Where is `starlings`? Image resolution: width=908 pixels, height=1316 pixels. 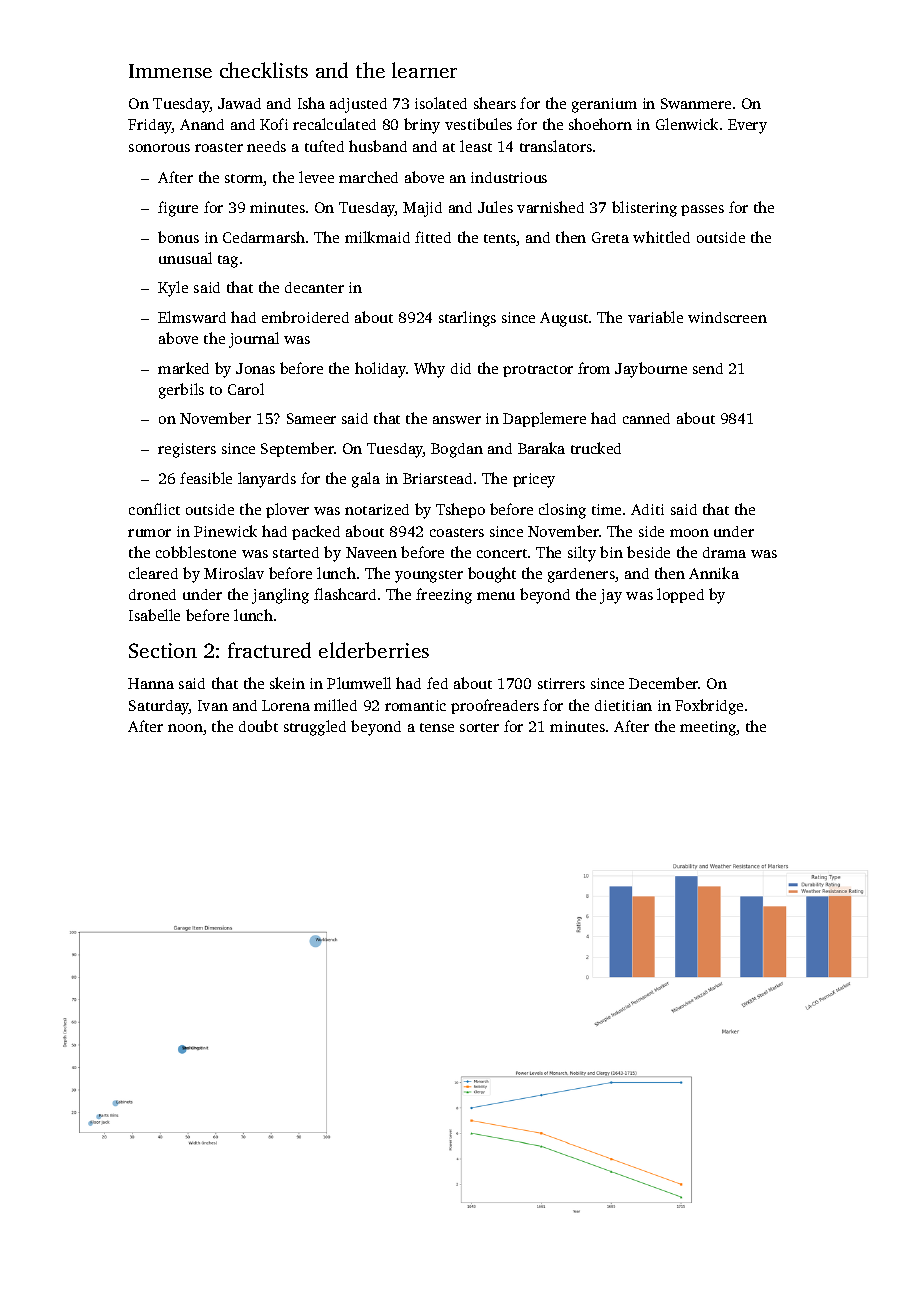
starlings is located at coordinates (467, 319).
